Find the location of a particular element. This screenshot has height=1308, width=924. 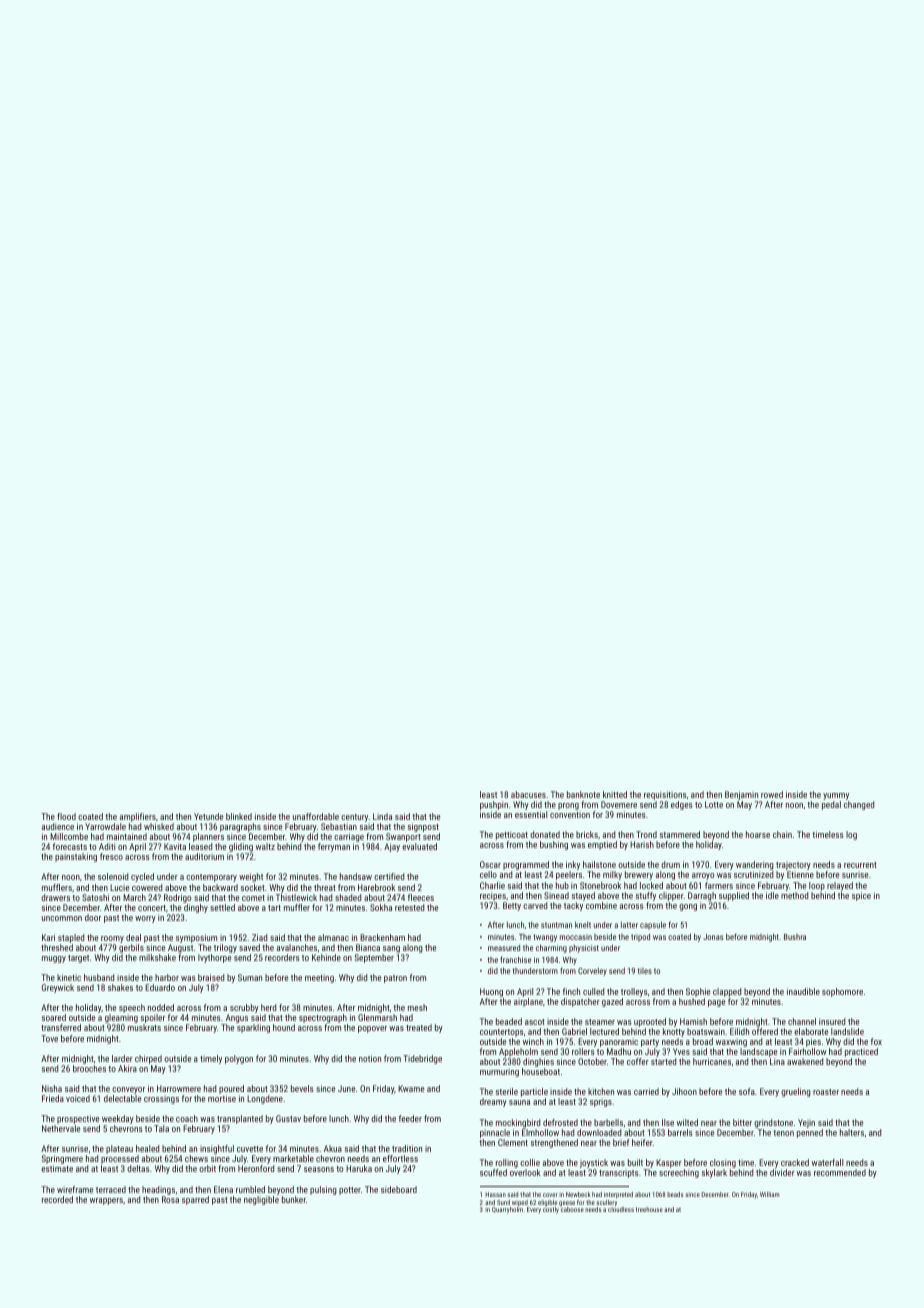

hurricanes is located at coordinates (712, 1061).
